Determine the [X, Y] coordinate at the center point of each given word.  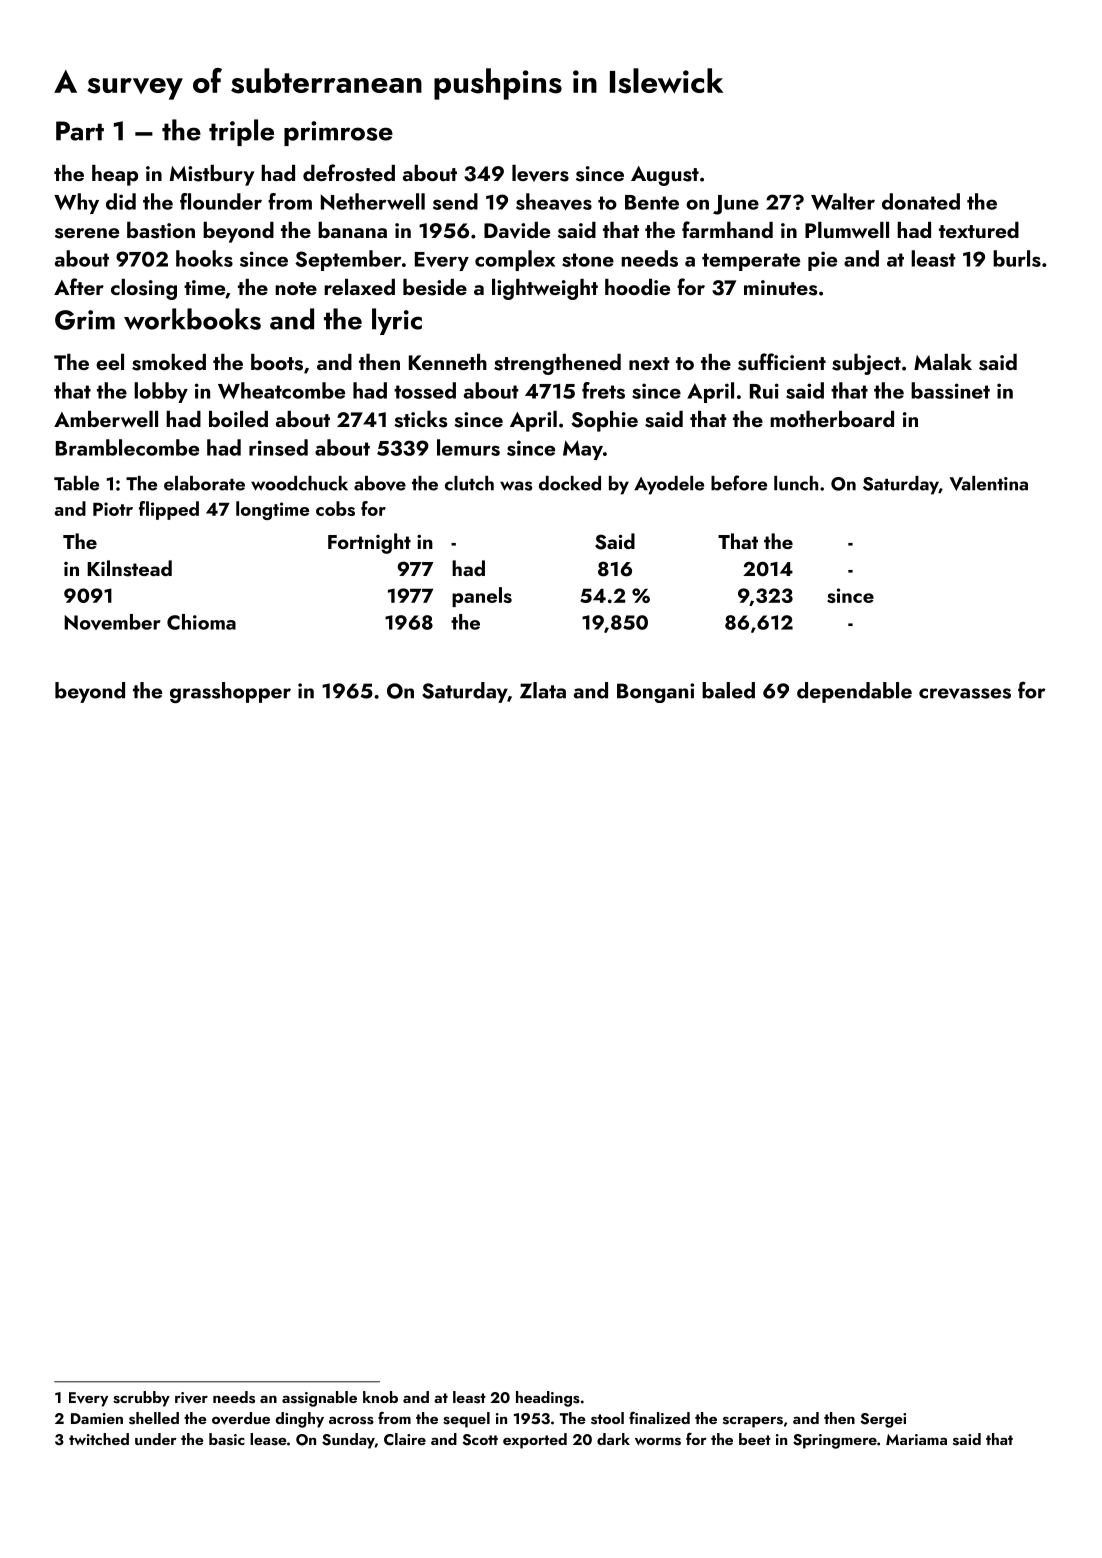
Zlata [543, 690]
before [739, 483]
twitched [99, 1439]
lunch [796, 483]
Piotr [113, 509]
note [296, 288]
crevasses [965, 693]
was [516, 486]
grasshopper [230, 692]
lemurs [468, 447]
